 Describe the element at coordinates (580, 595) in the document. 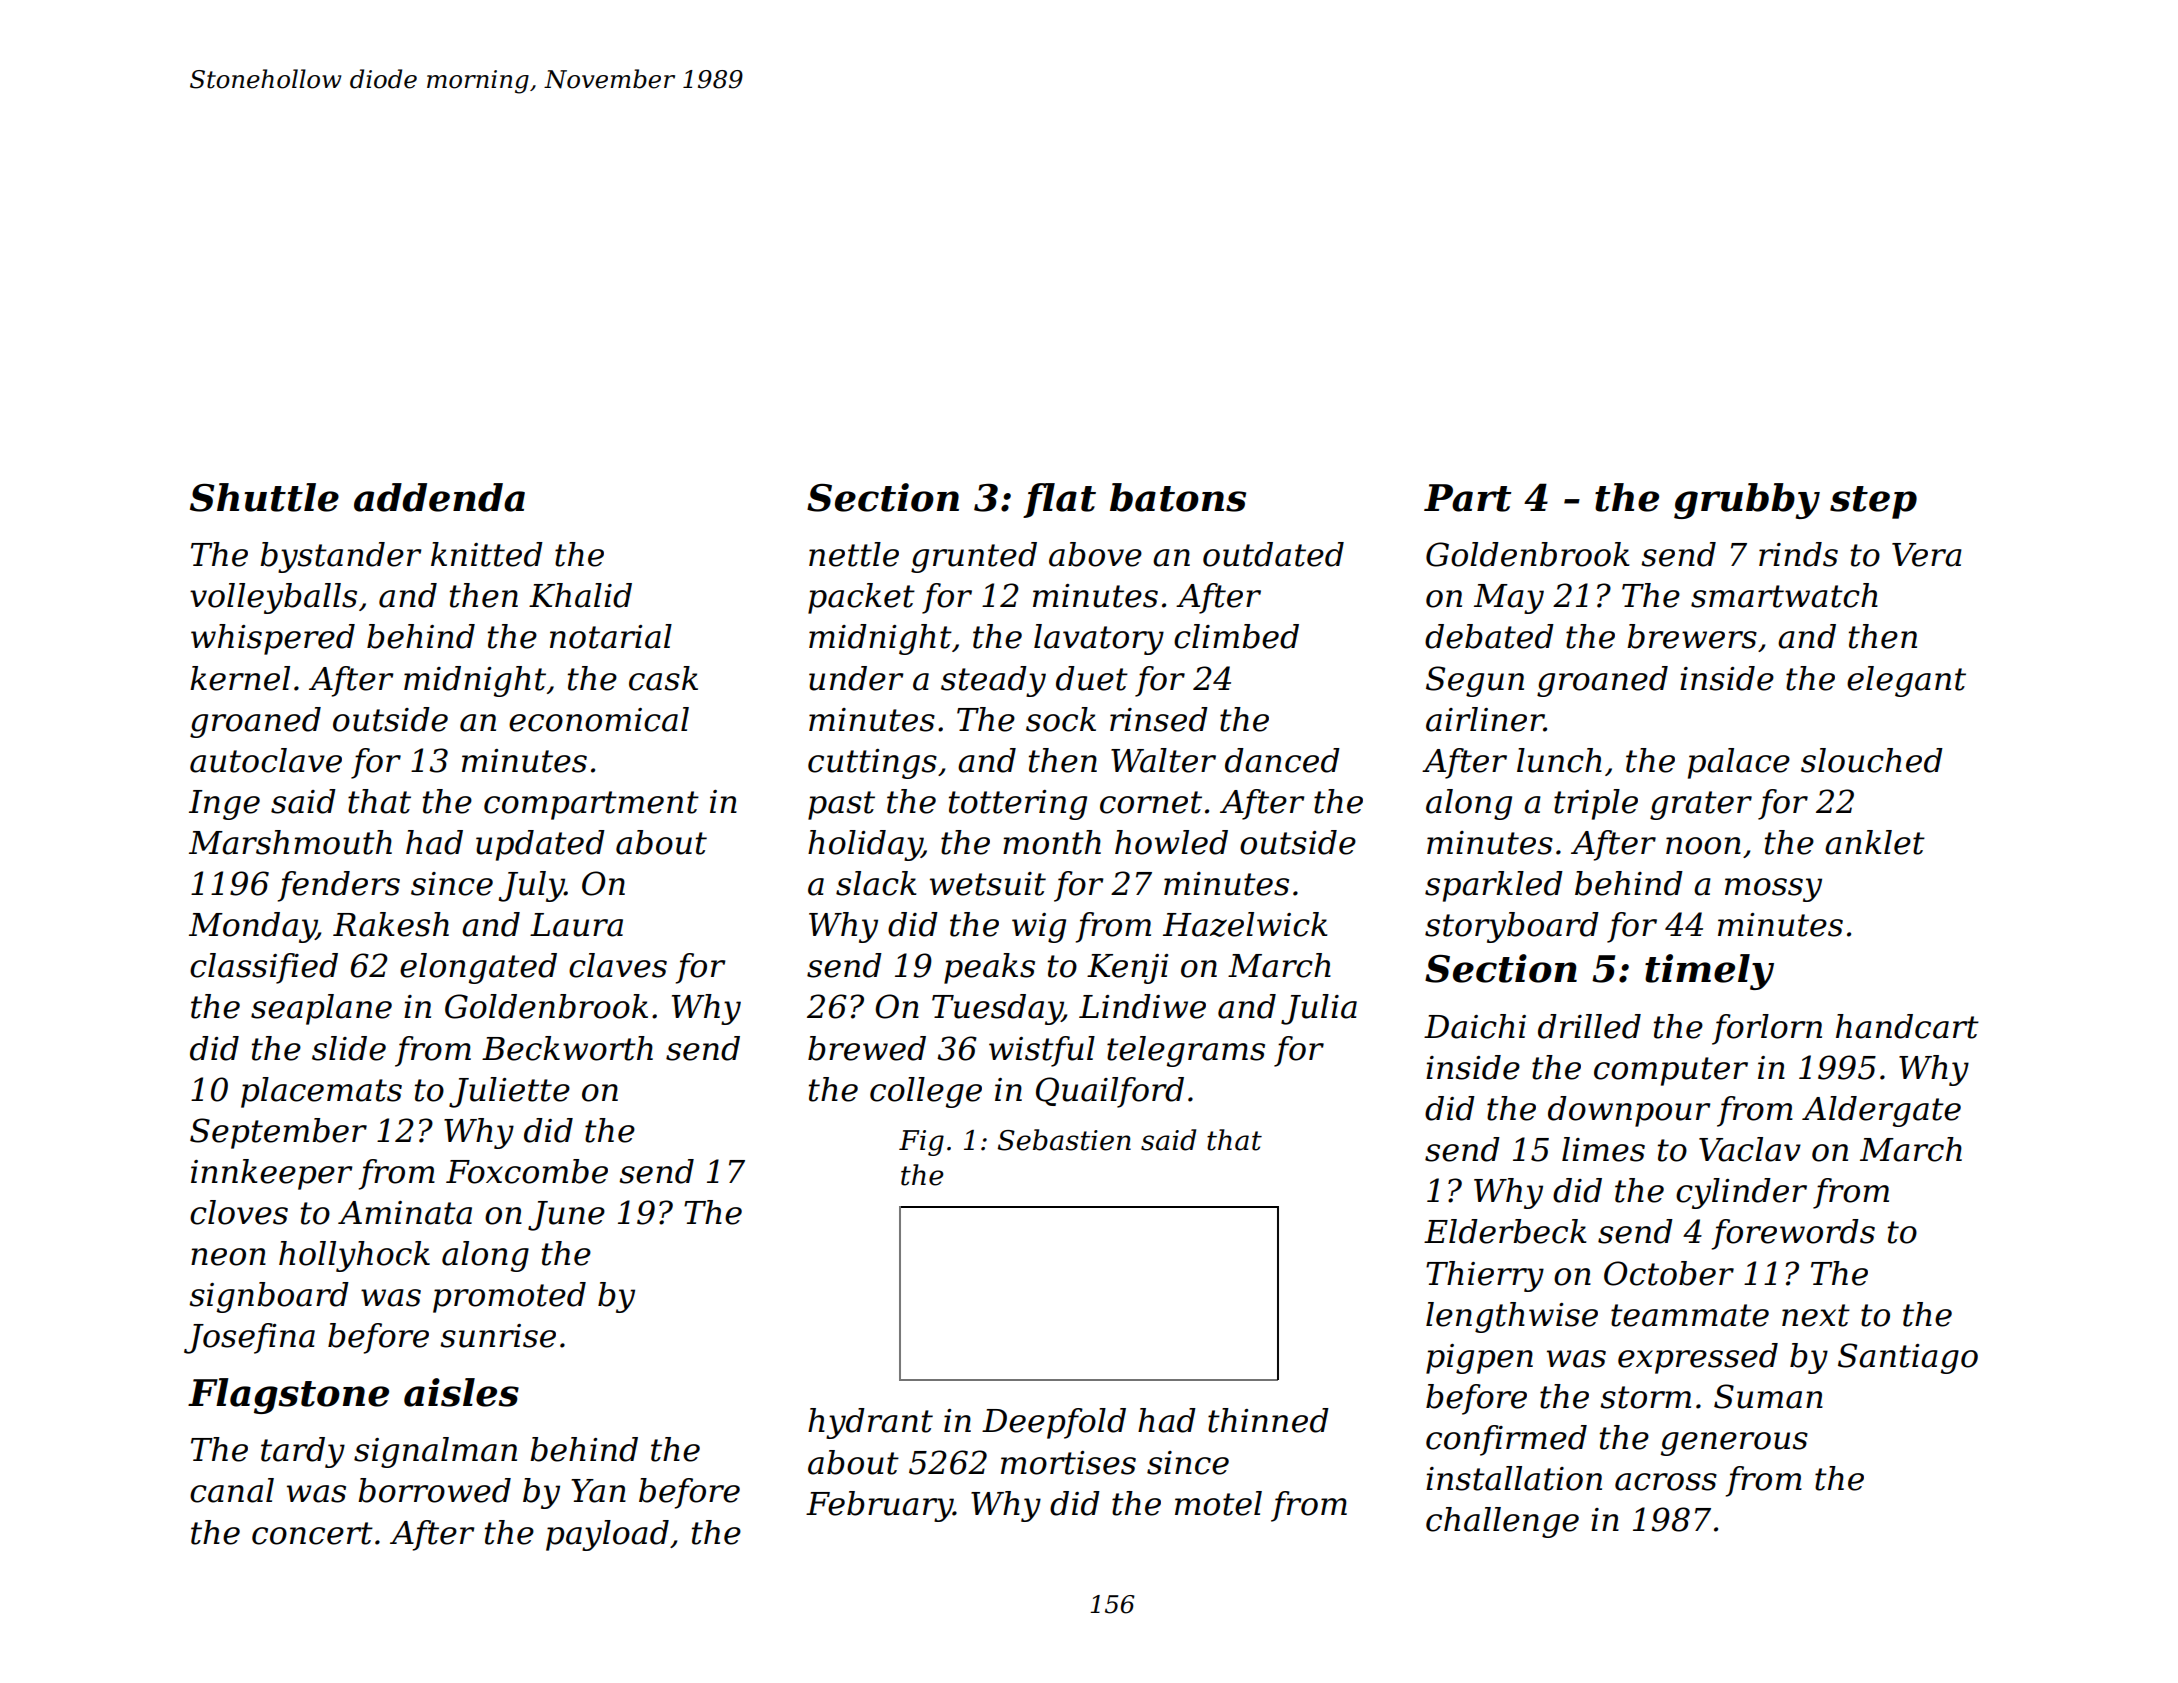

I see `Khalid` at that location.
